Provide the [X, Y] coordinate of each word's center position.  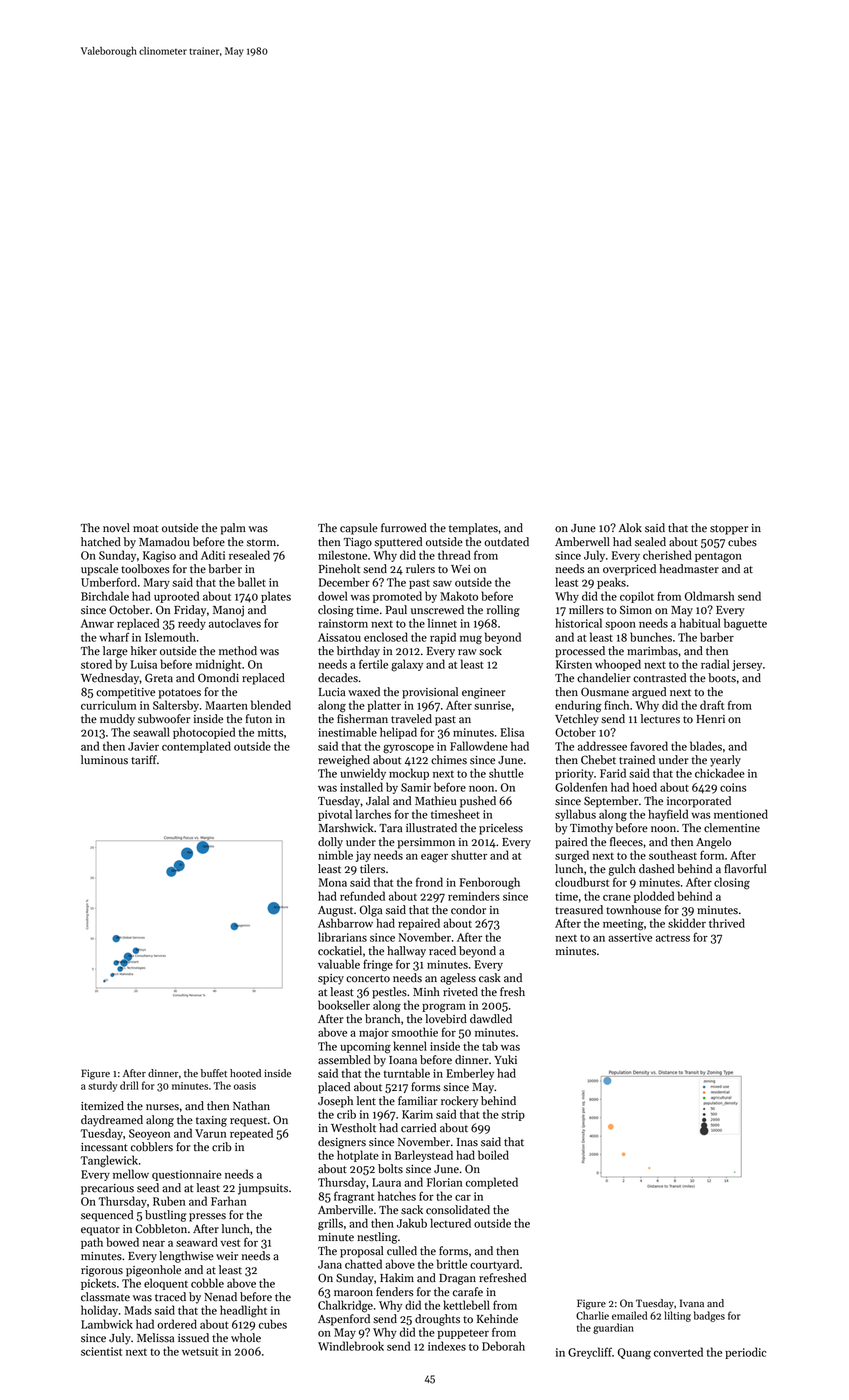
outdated [506, 542]
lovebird [446, 1019]
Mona [333, 882]
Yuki [505, 1060]
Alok [630, 528]
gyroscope [408, 749]
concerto [368, 979]
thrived [727, 923]
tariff [144, 760]
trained [637, 760]
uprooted [176, 597]
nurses [162, 1107]
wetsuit [200, 1351]
